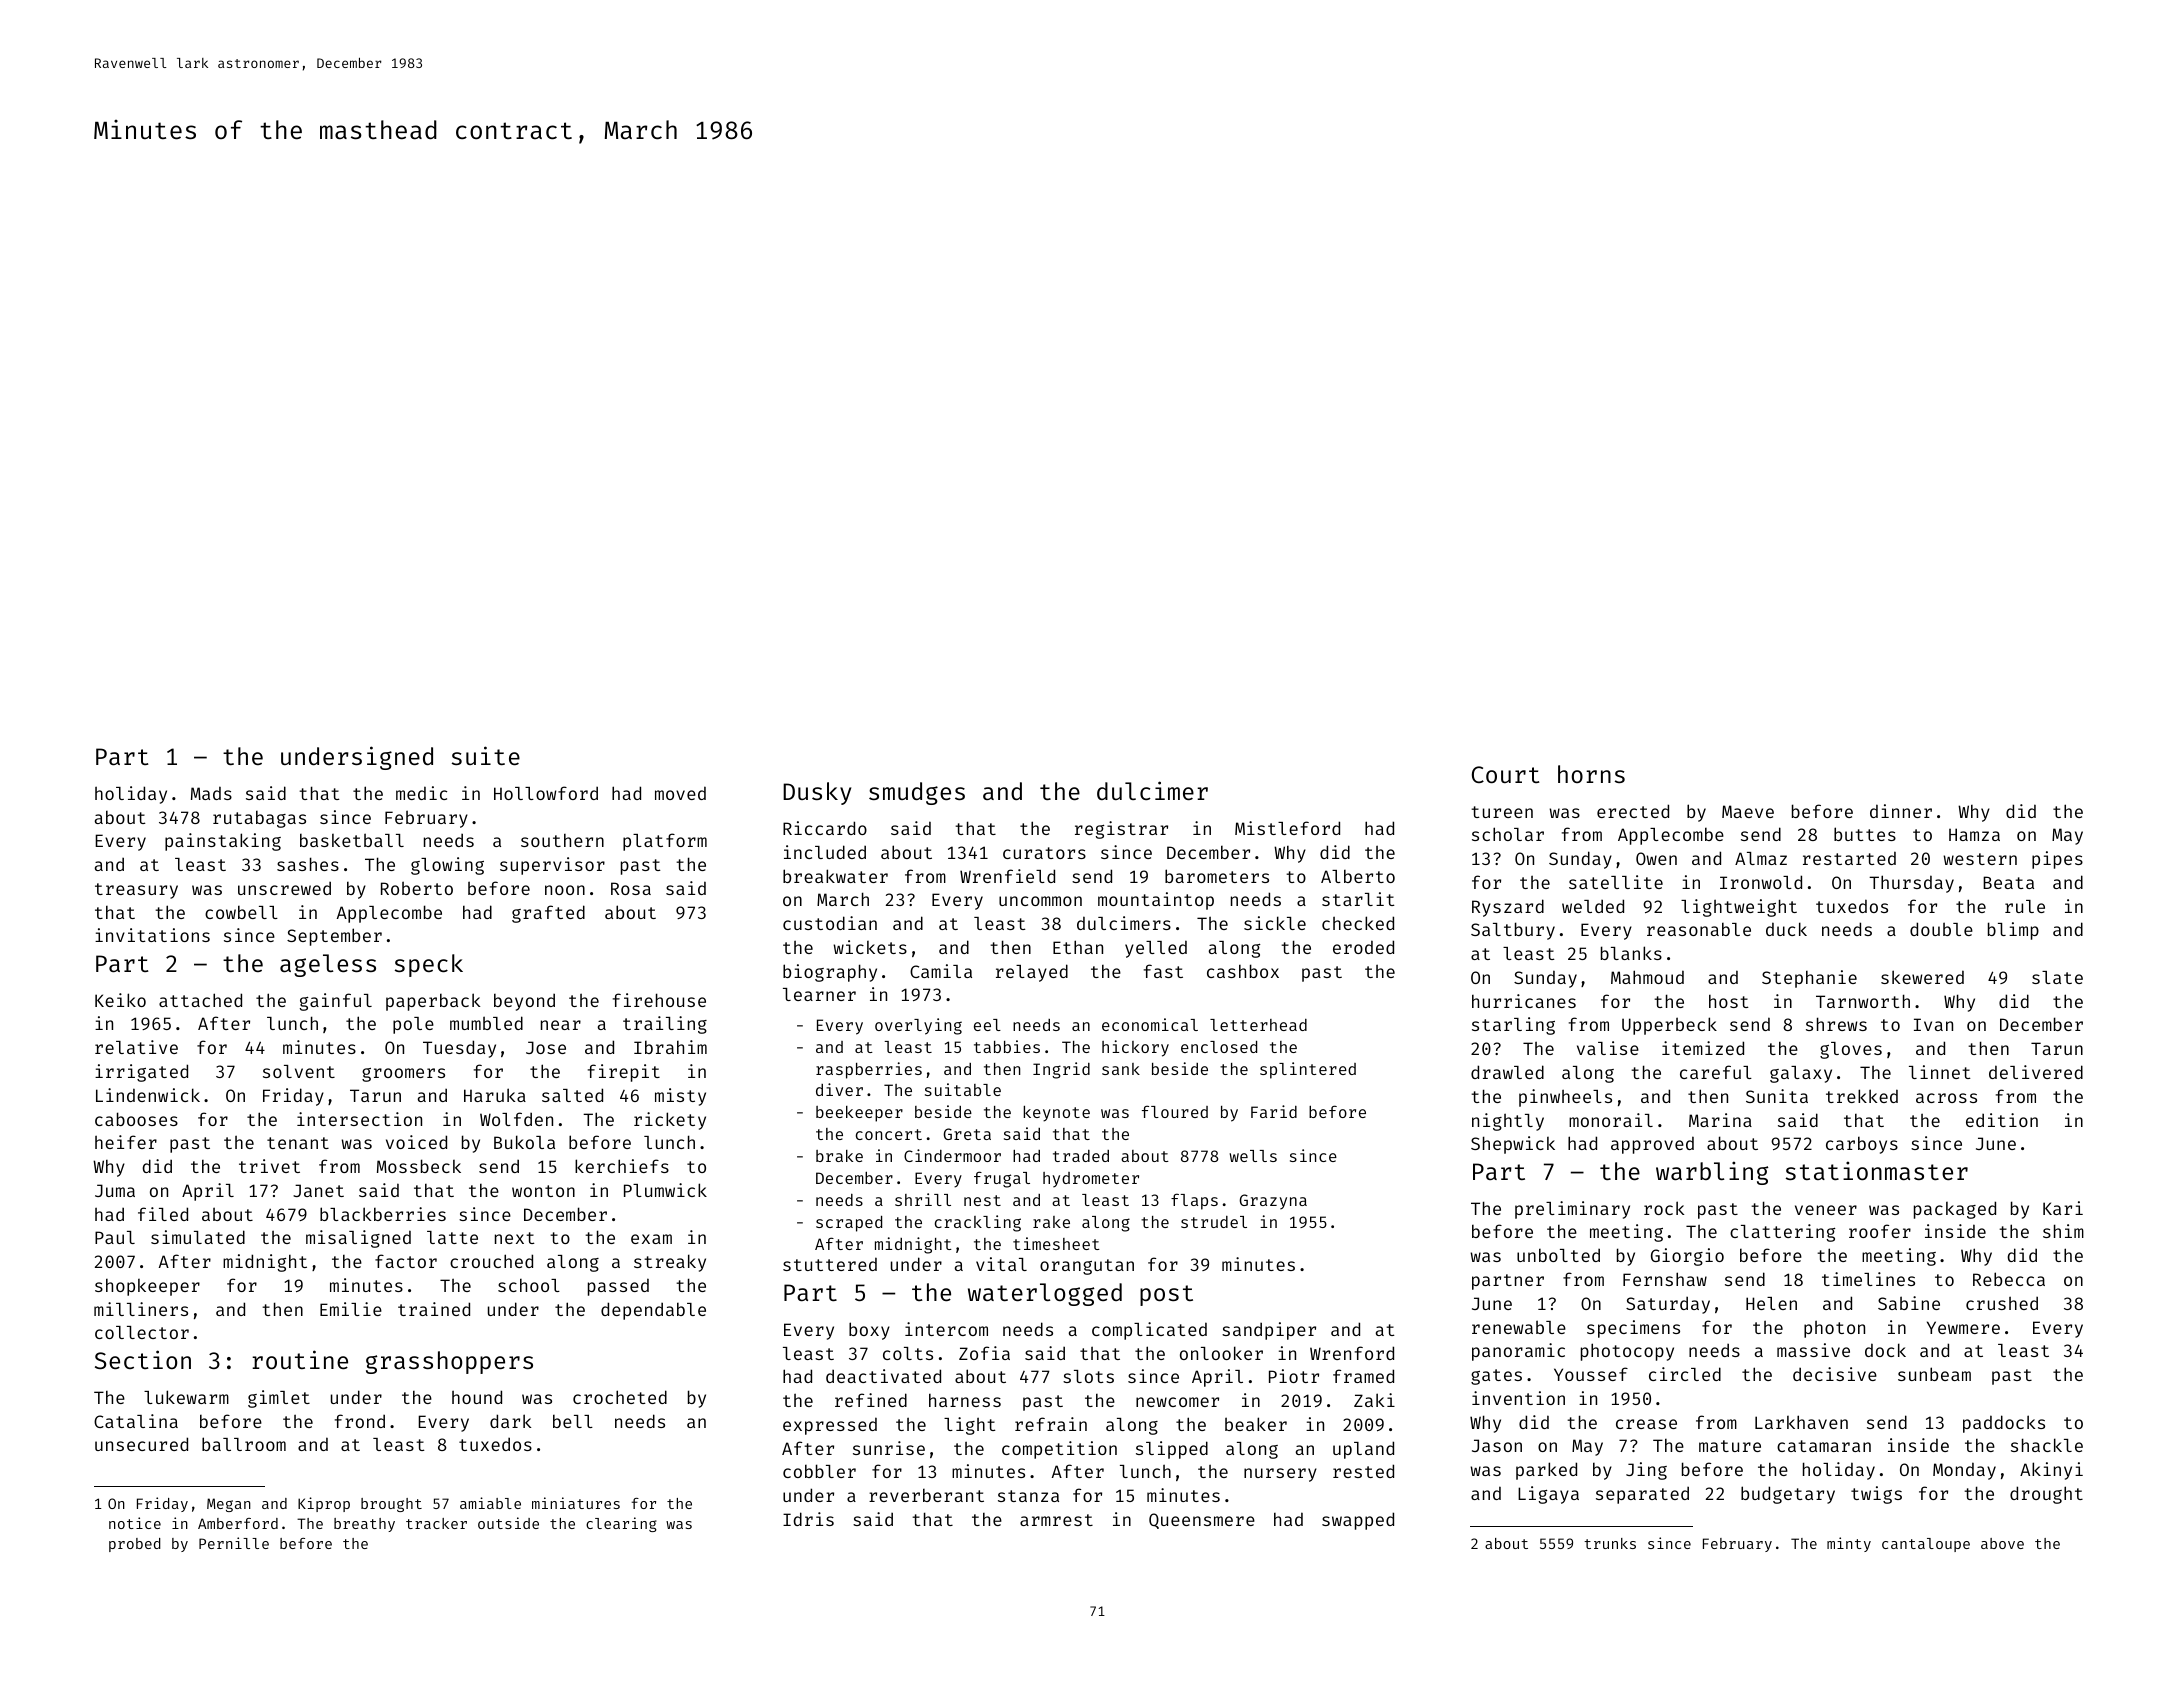 The width and height of the image is (2178, 1683). Describe the element at coordinates (1901, 811) in the image. I see `dinner` at that location.
